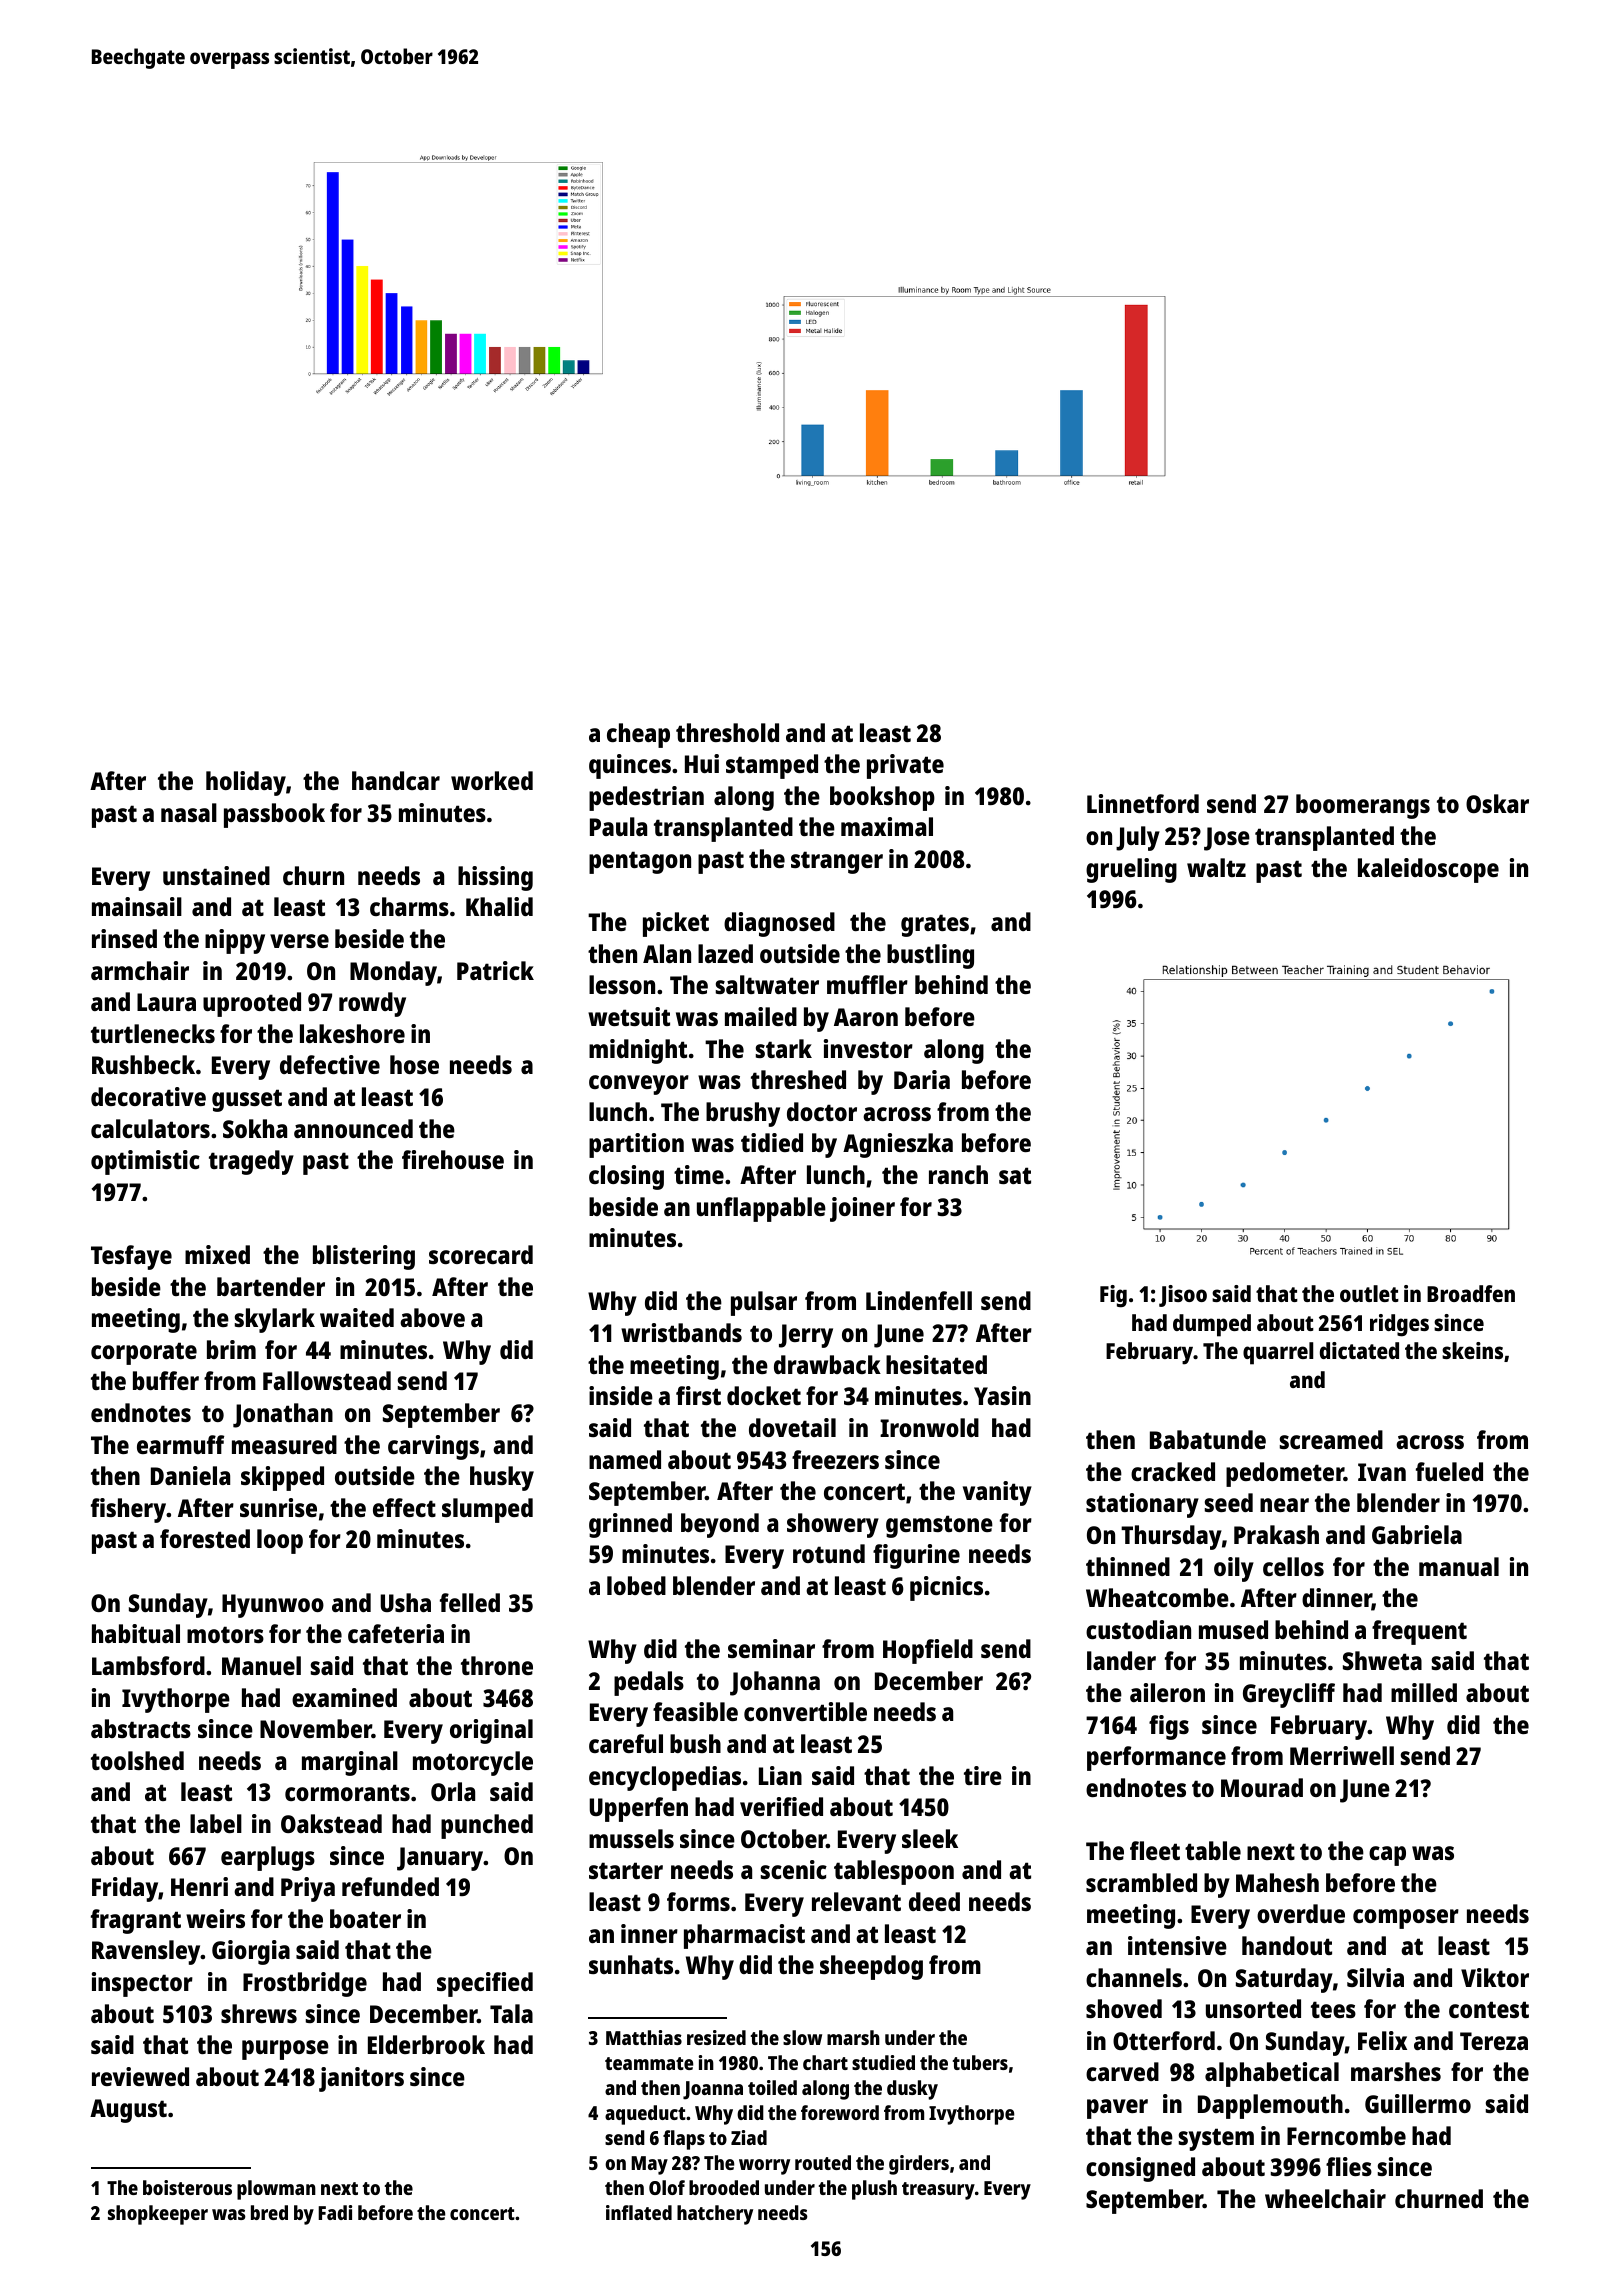 This screenshot has height=2292, width=1620. What do you see at coordinates (938, 2191) in the screenshot?
I see `treasury` at bounding box center [938, 2191].
